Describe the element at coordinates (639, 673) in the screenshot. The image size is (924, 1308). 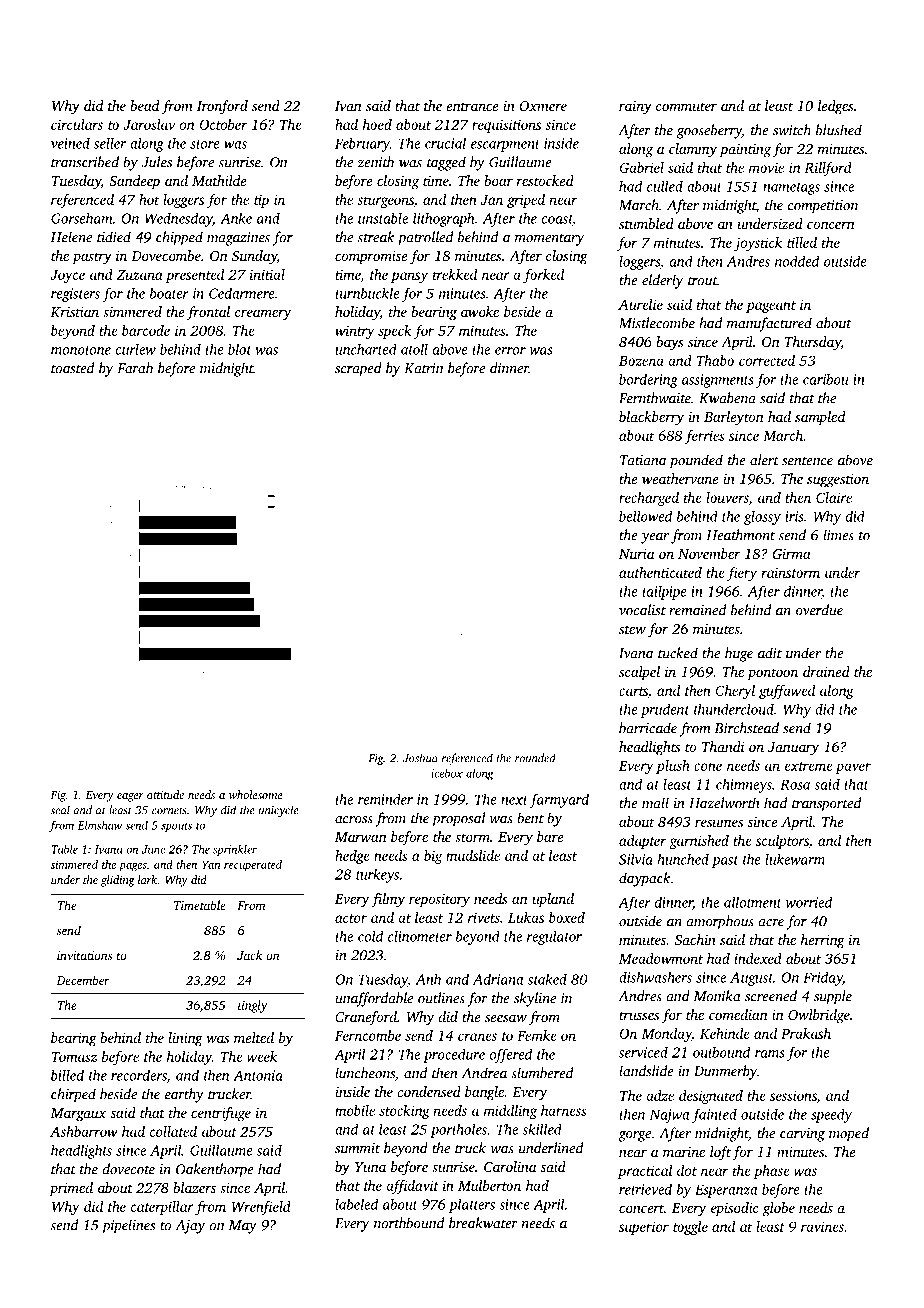
I see `scalpel` at that location.
